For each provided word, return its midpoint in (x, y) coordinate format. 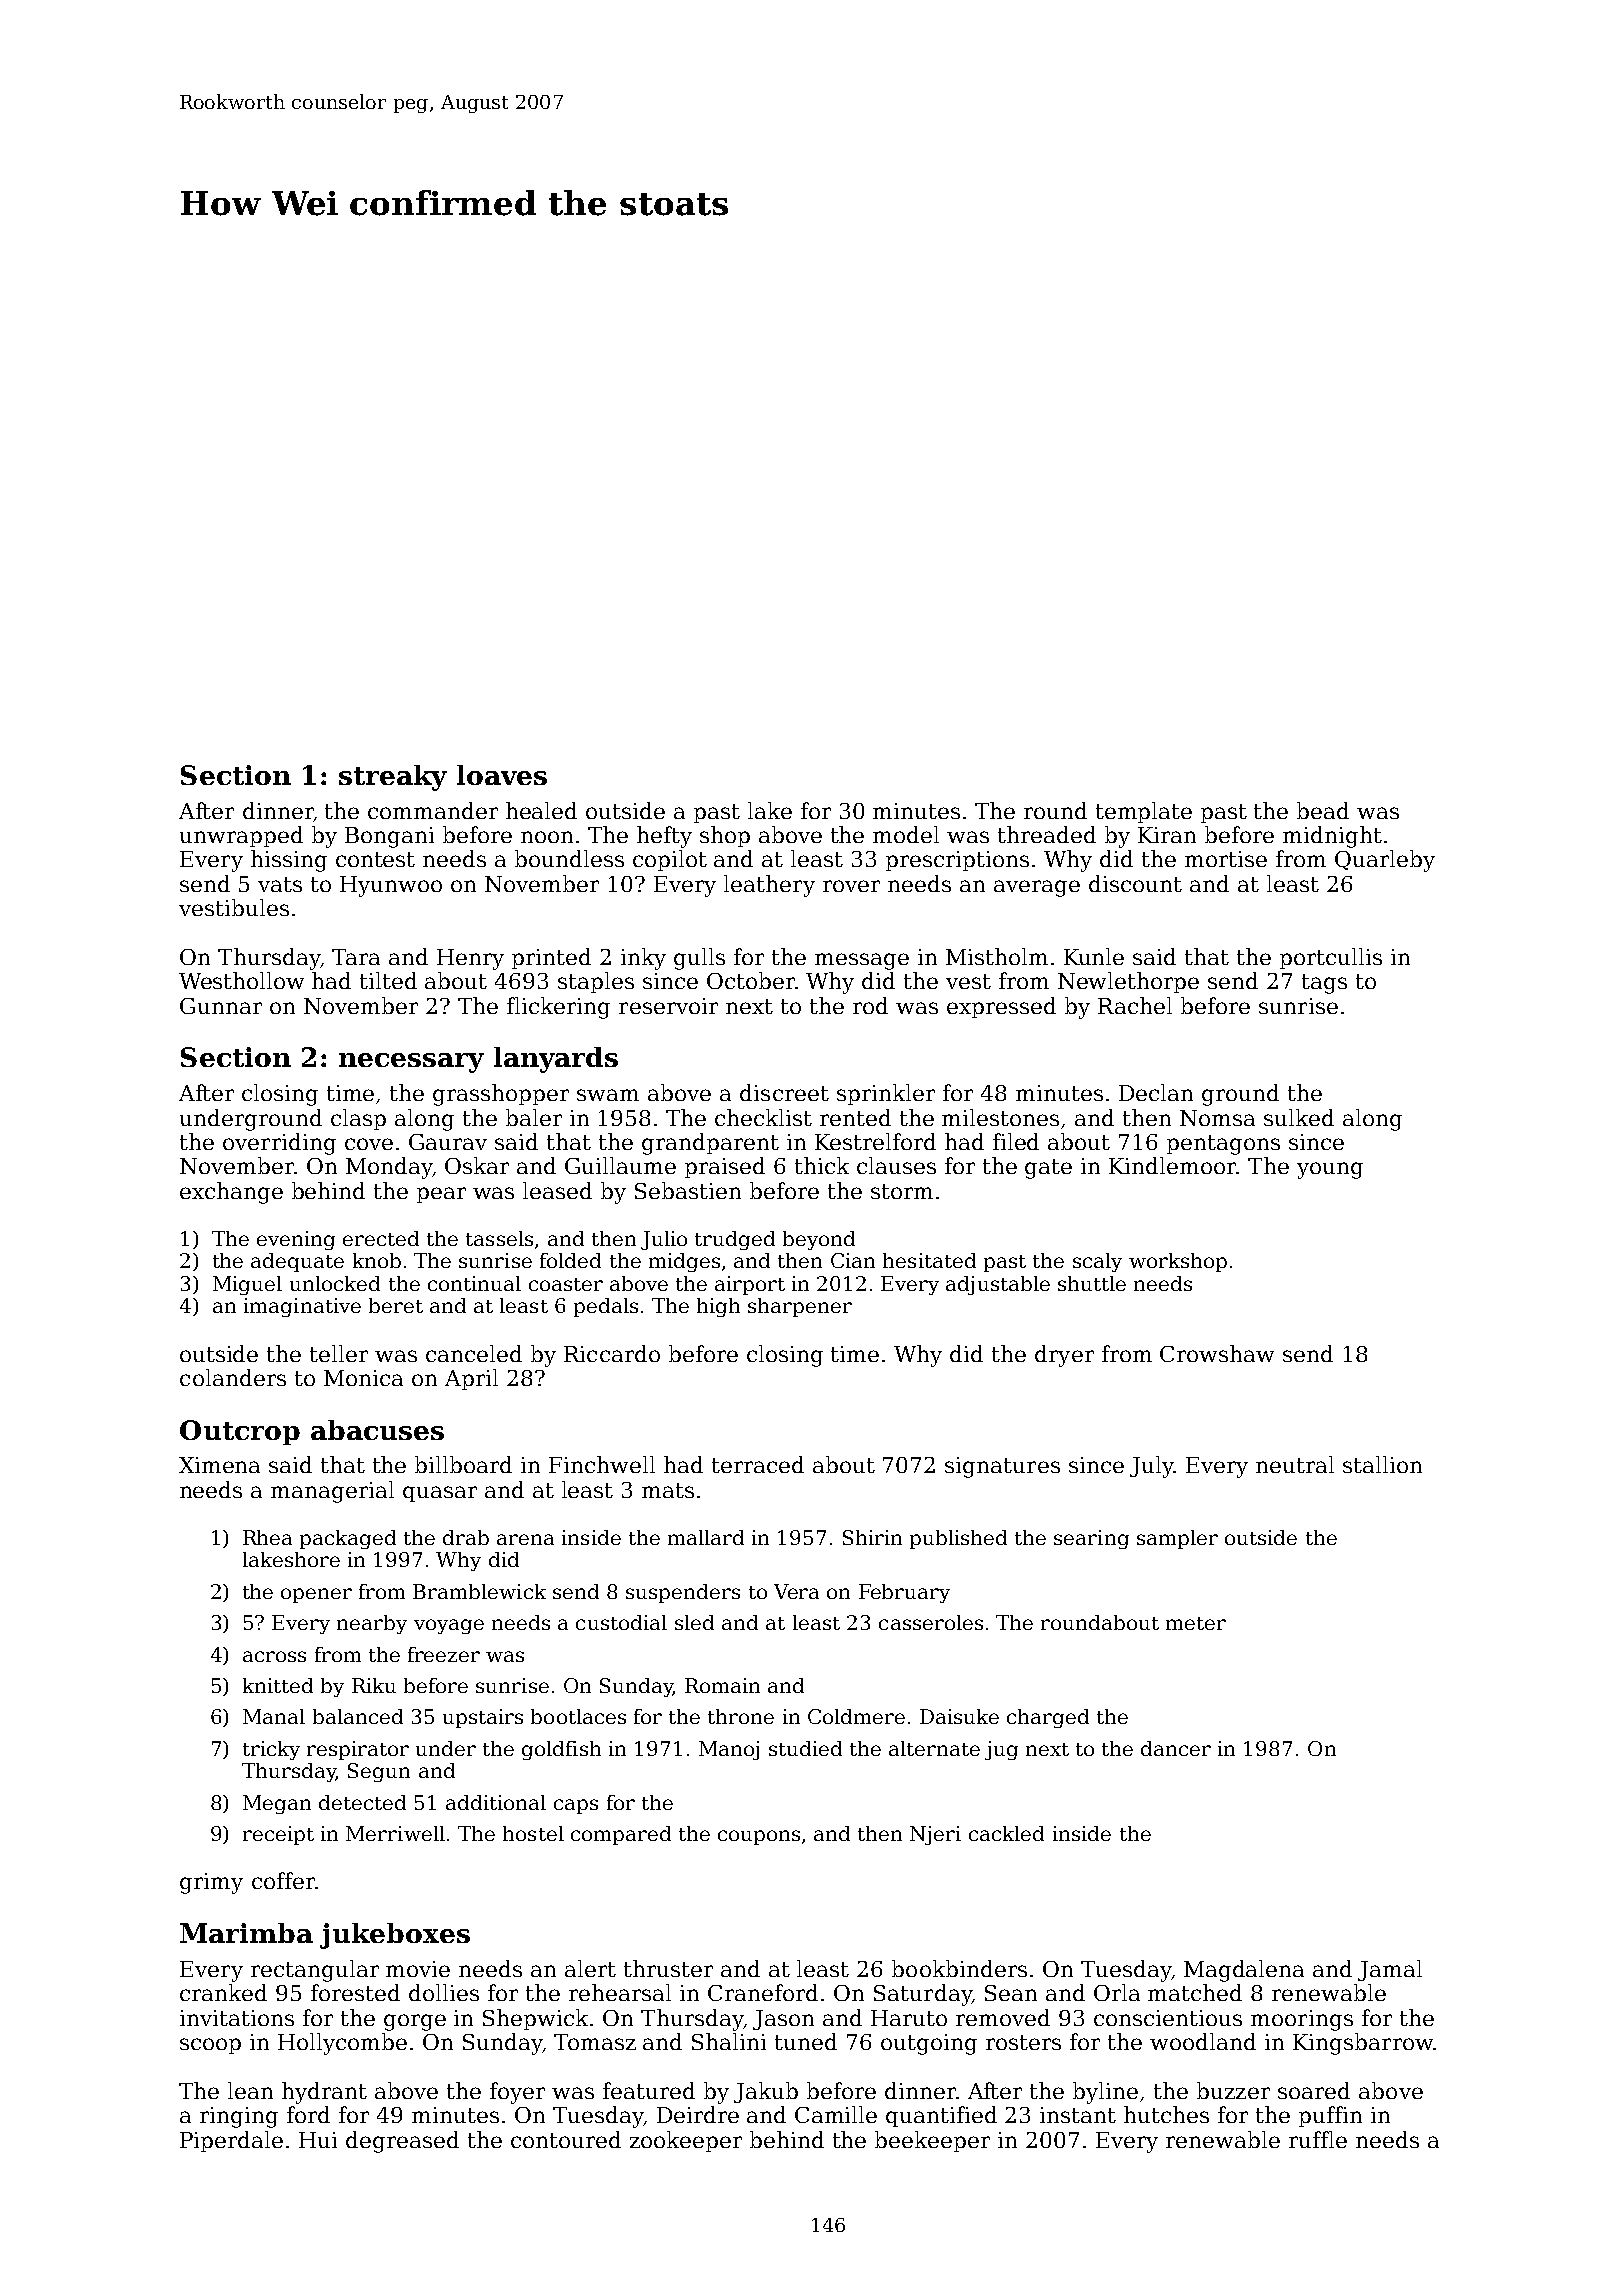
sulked (1299, 1117)
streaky (393, 778)
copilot (670, 860)
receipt (278, 1835)
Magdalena (1244, 1971)
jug (1001, 1750)
